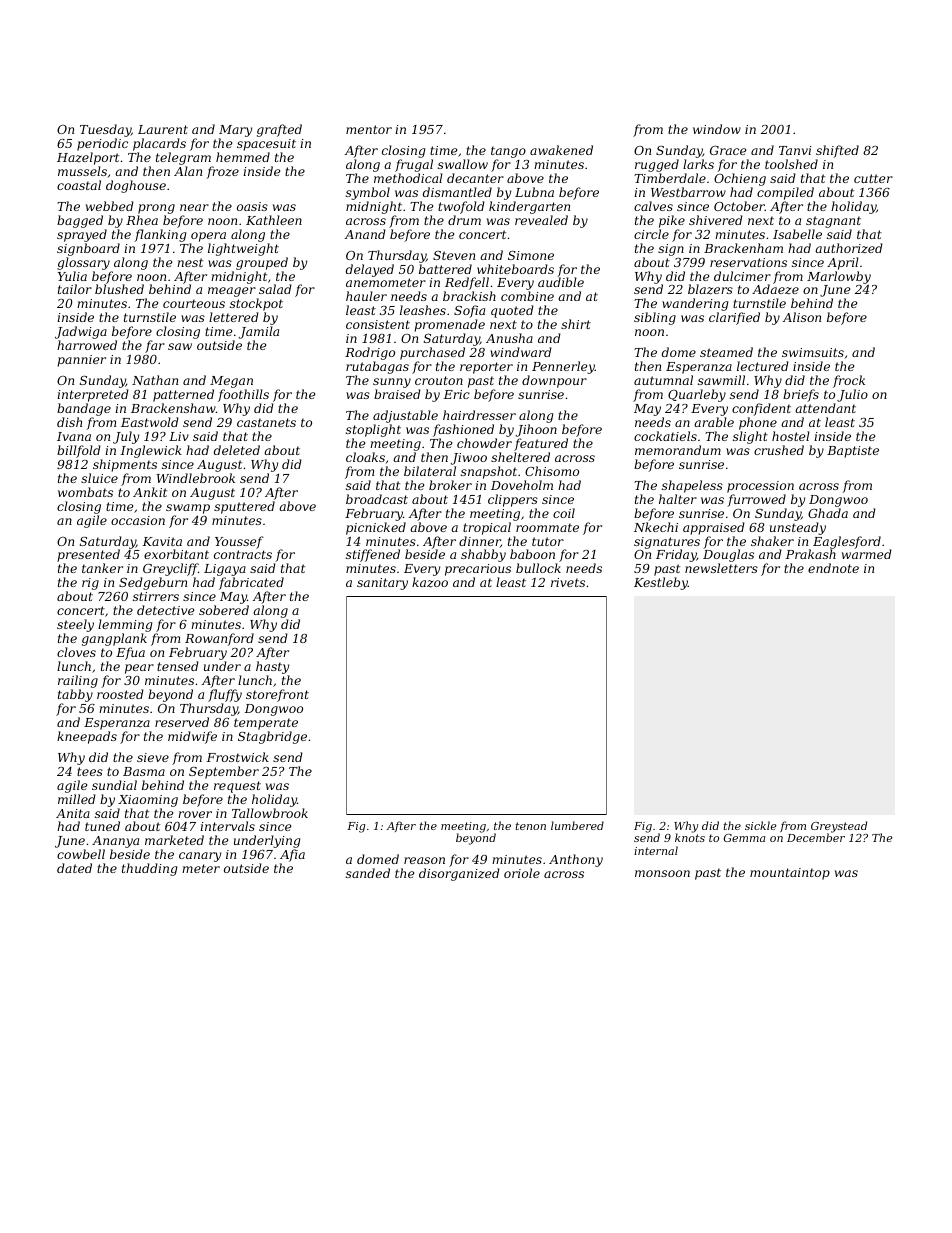 The height and width of the image is (1233, 952). I want to click on mentor, so click(369, 129).
